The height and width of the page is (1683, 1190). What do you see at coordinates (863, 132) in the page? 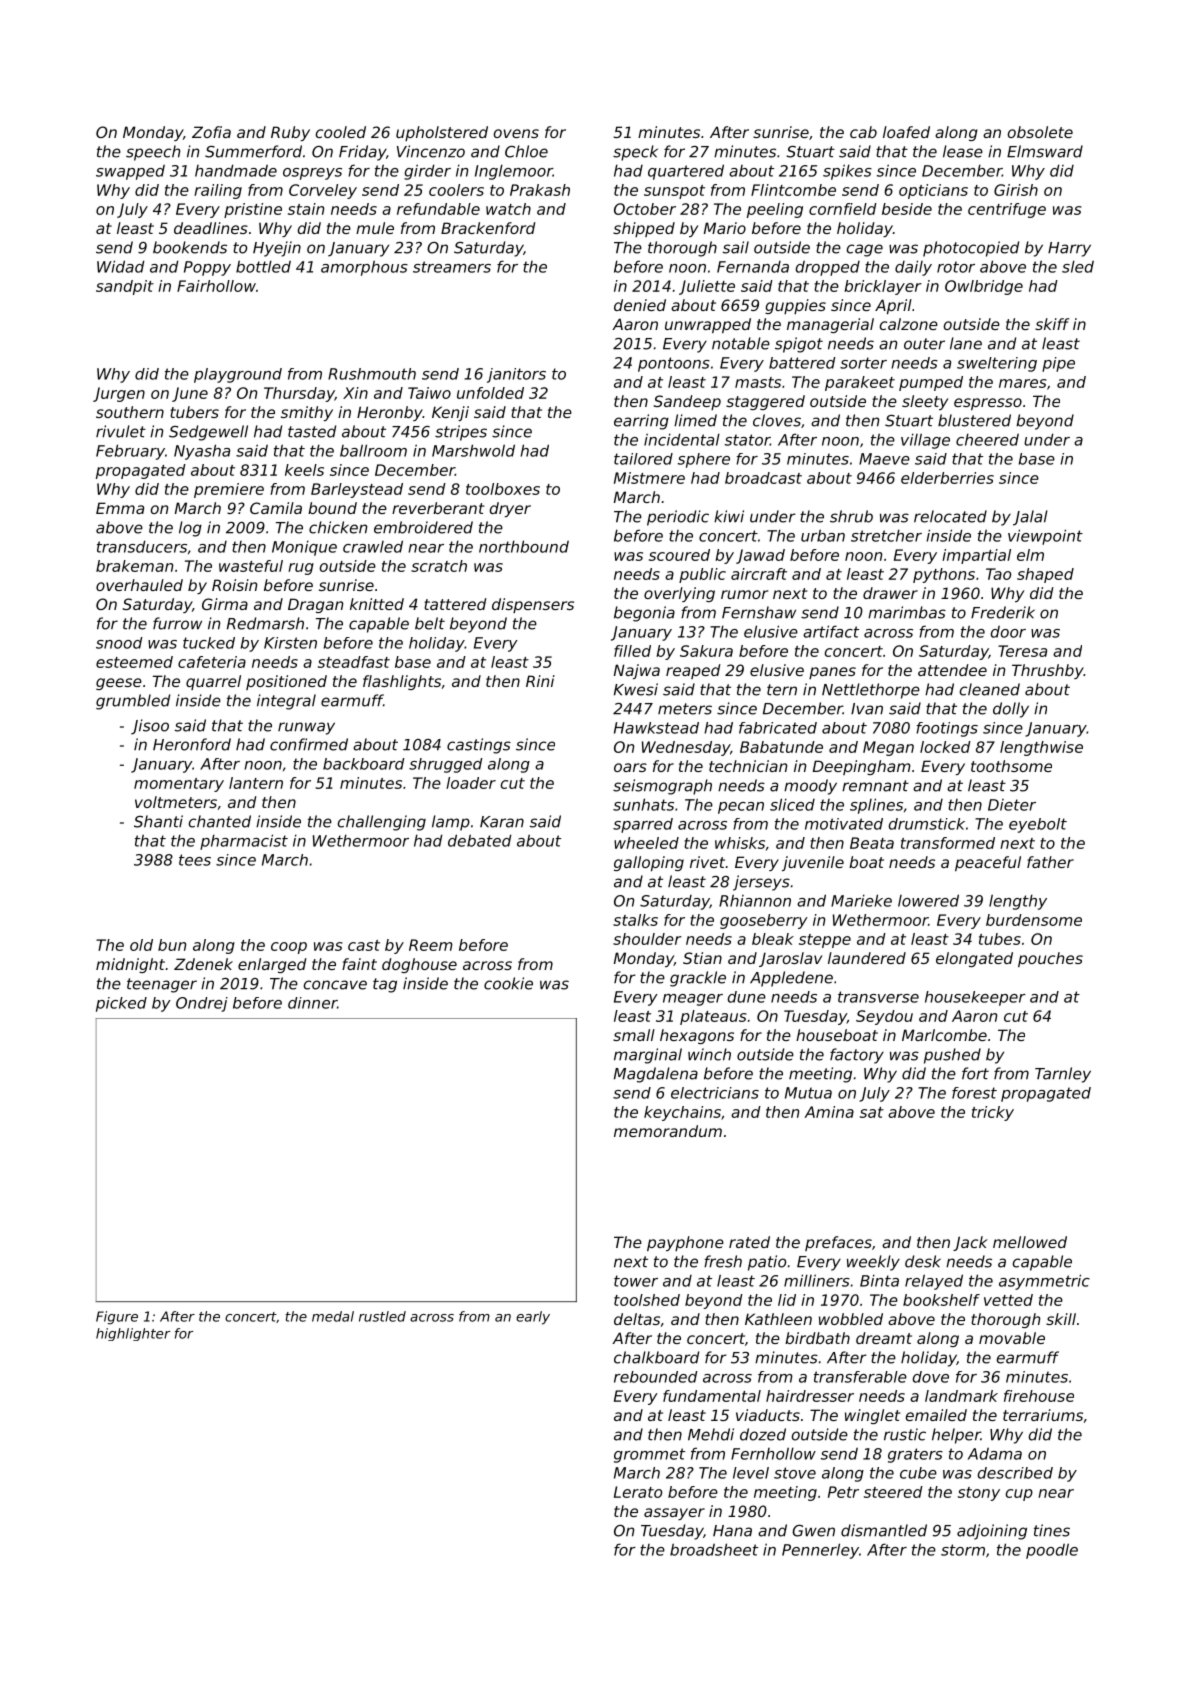
I see `cab` at bounding box center [863, 132].
